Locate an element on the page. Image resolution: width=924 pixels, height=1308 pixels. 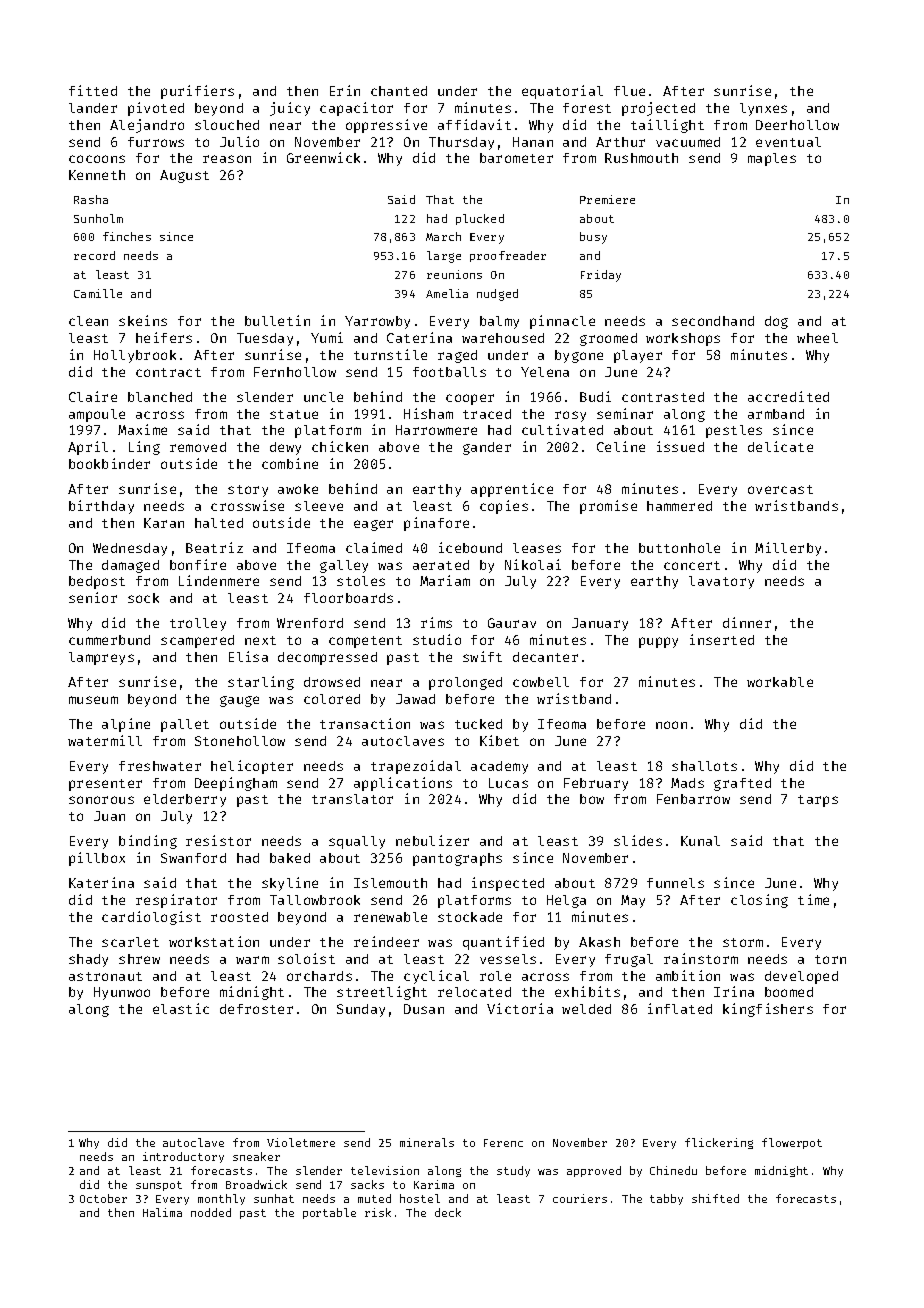
cummerbund is located at coordinates (109, 640).
